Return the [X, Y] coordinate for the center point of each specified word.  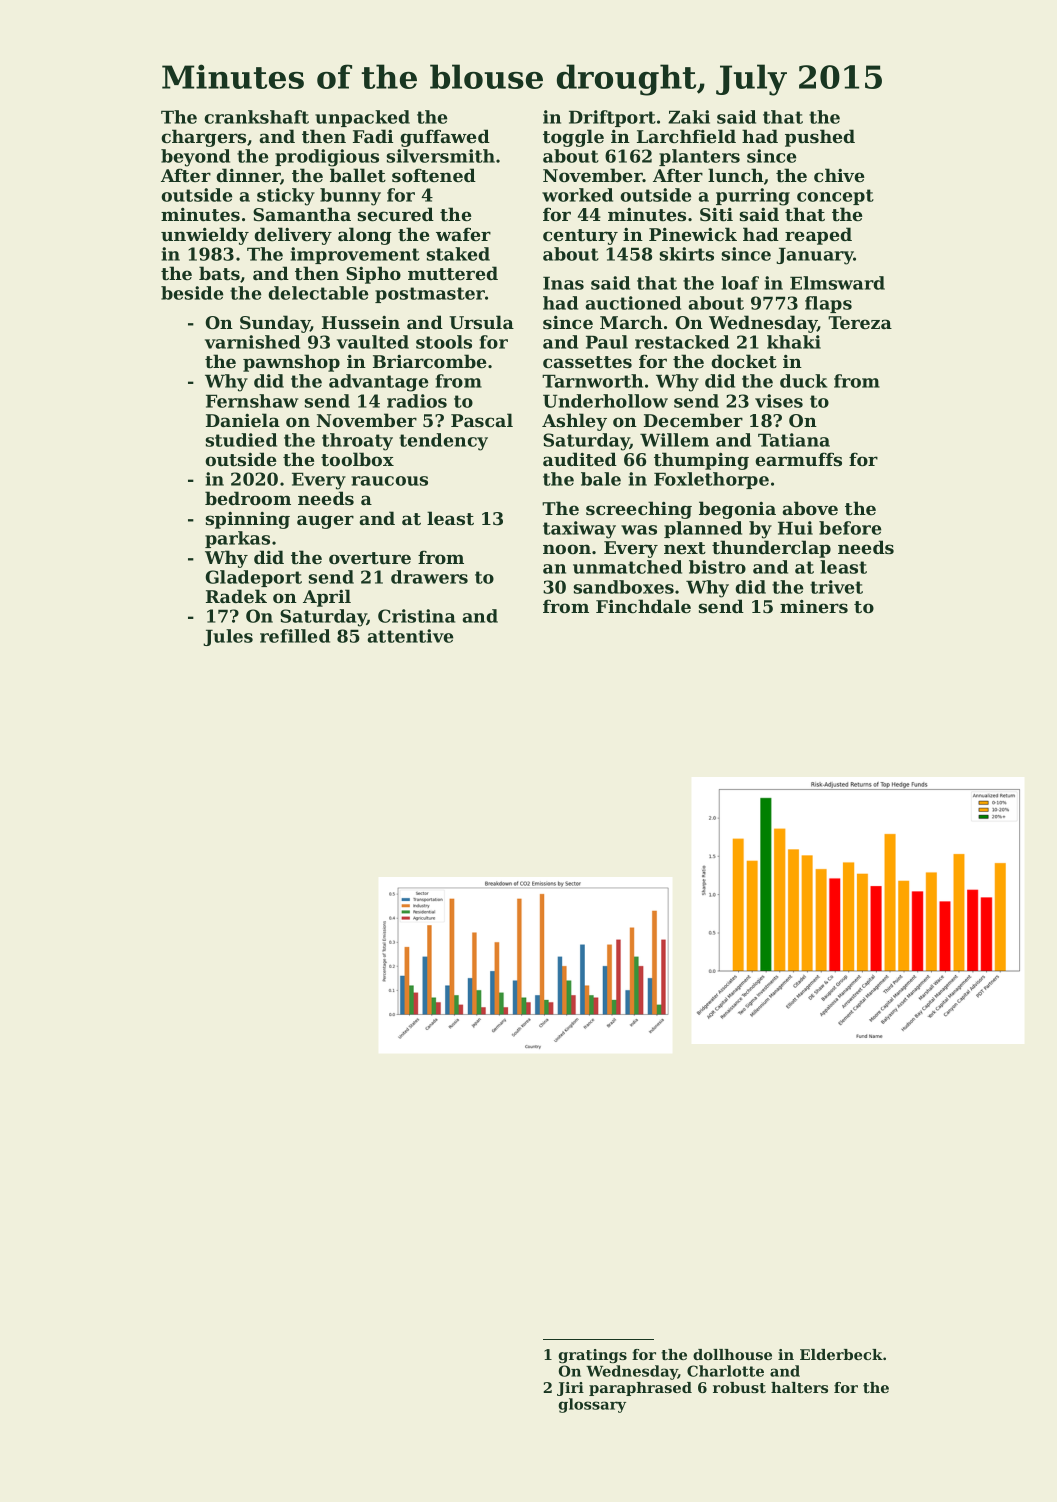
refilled [295, 636]
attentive [410, 636]
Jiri [570, 1389]
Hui [795, 528]
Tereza [860, 322]
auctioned [633, 303]
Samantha [302, 214]
